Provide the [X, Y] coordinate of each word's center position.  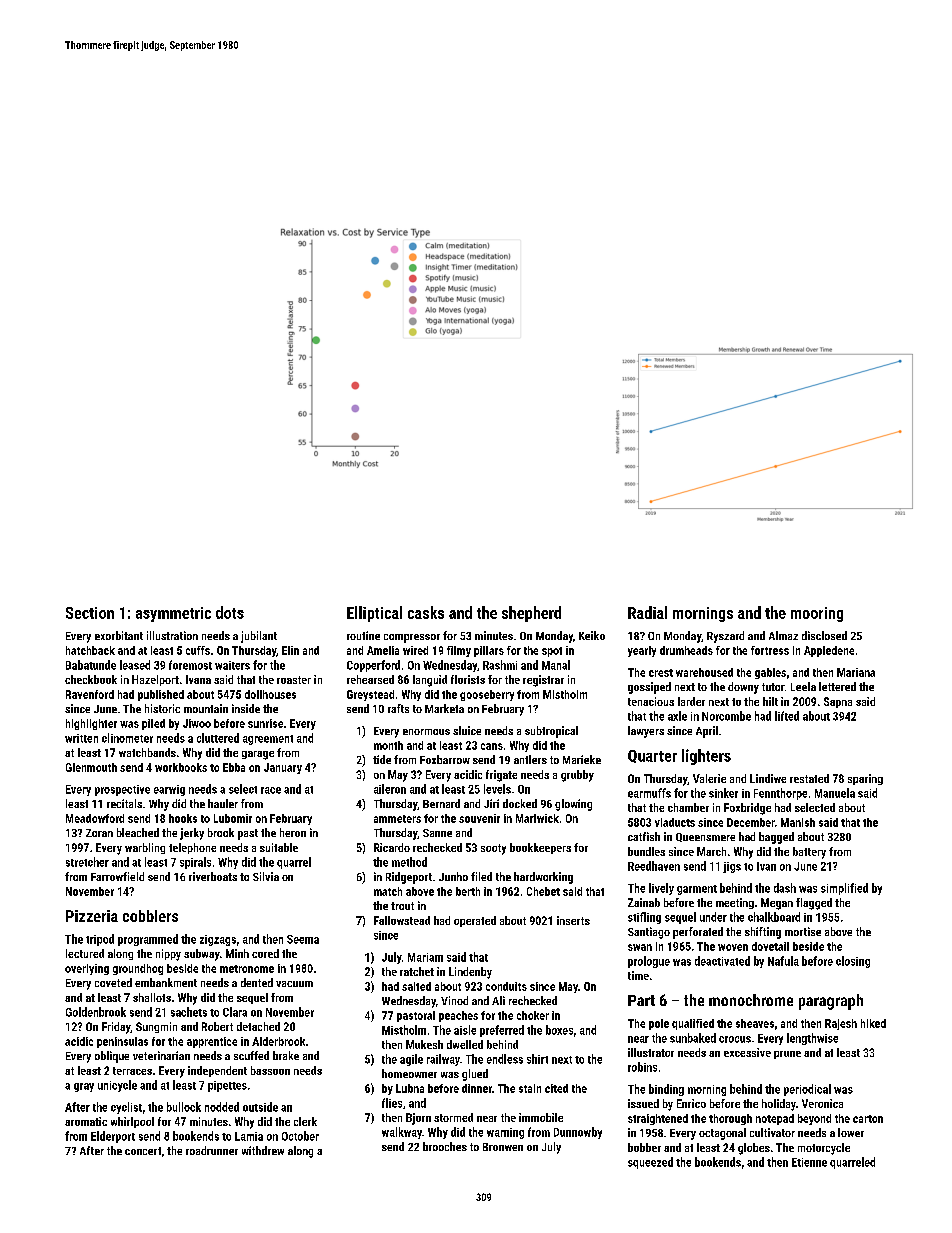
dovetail [770, 946]
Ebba [234, 767]
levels [497, 789]
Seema [303, 939]
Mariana [856, 672]
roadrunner [212, 1150]
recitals [124, 803]
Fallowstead [402, 920]
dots [230, 612]
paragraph [831, 1002]
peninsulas [122, 1042]
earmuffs [649, 793]
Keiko [592, 635]
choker [533, 1015]
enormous [426, 732]
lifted [787, 716]
